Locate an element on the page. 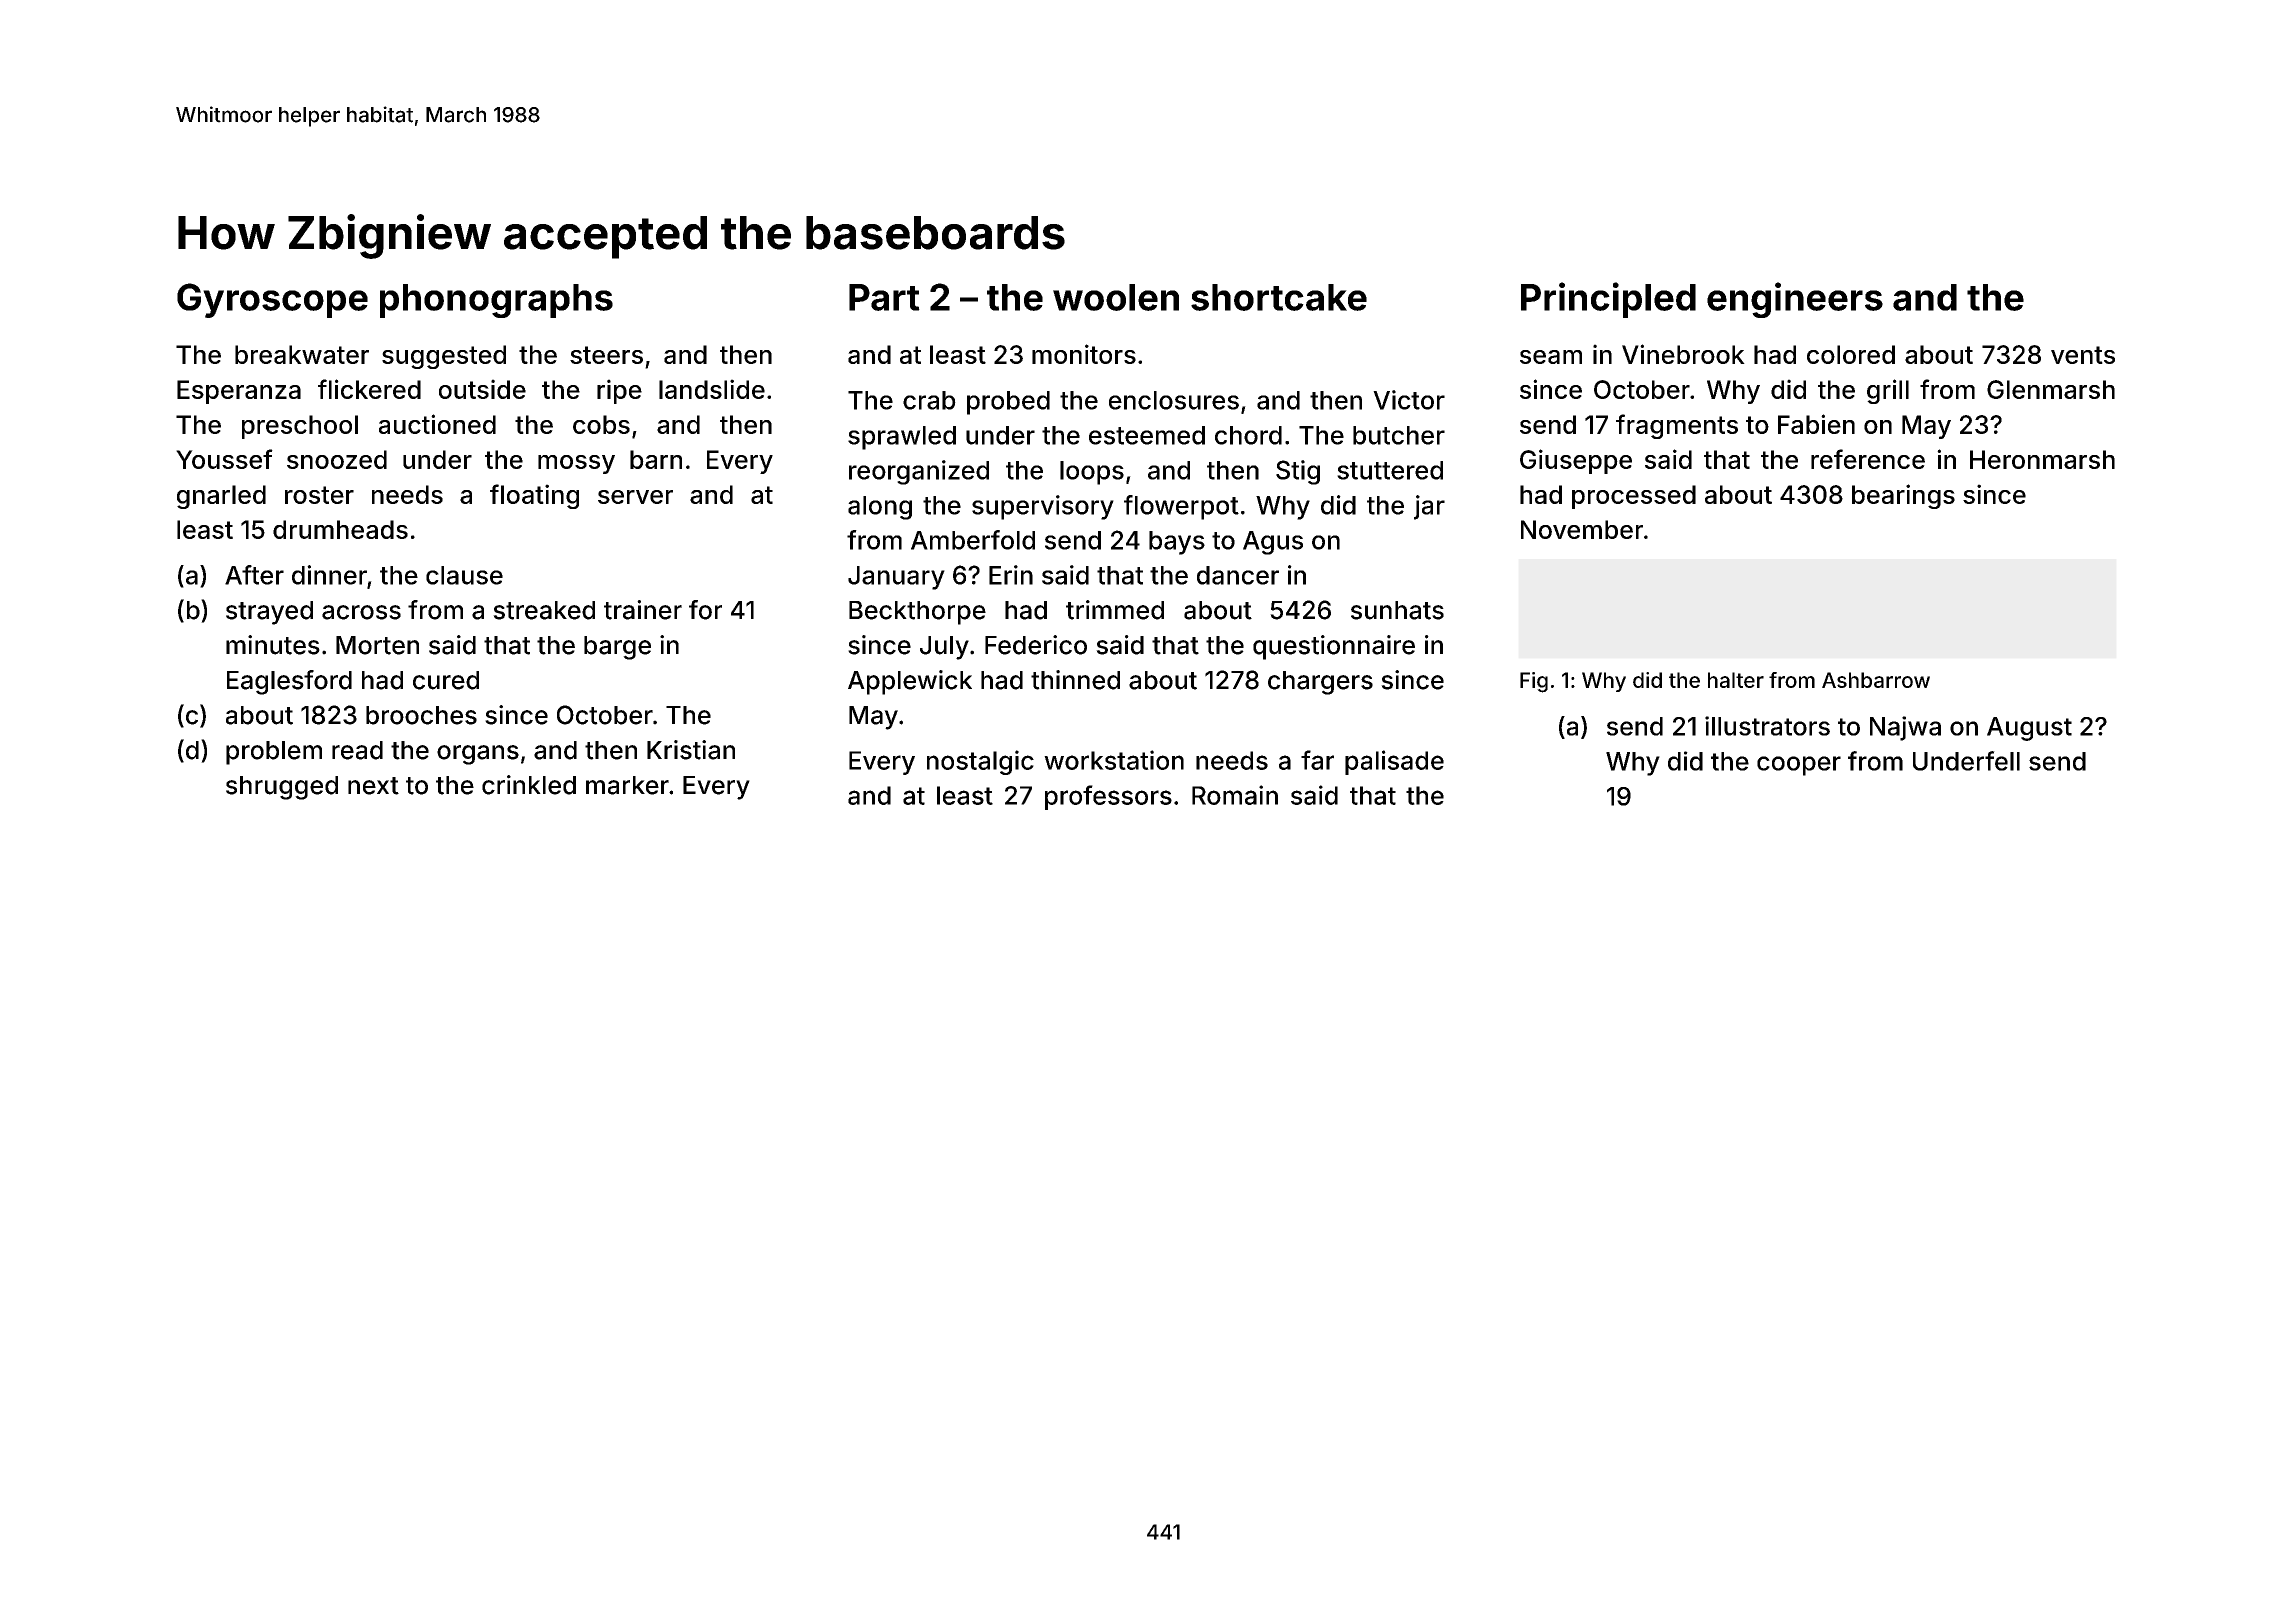  Ashbarrow is located at coordinates (1876, 680).
